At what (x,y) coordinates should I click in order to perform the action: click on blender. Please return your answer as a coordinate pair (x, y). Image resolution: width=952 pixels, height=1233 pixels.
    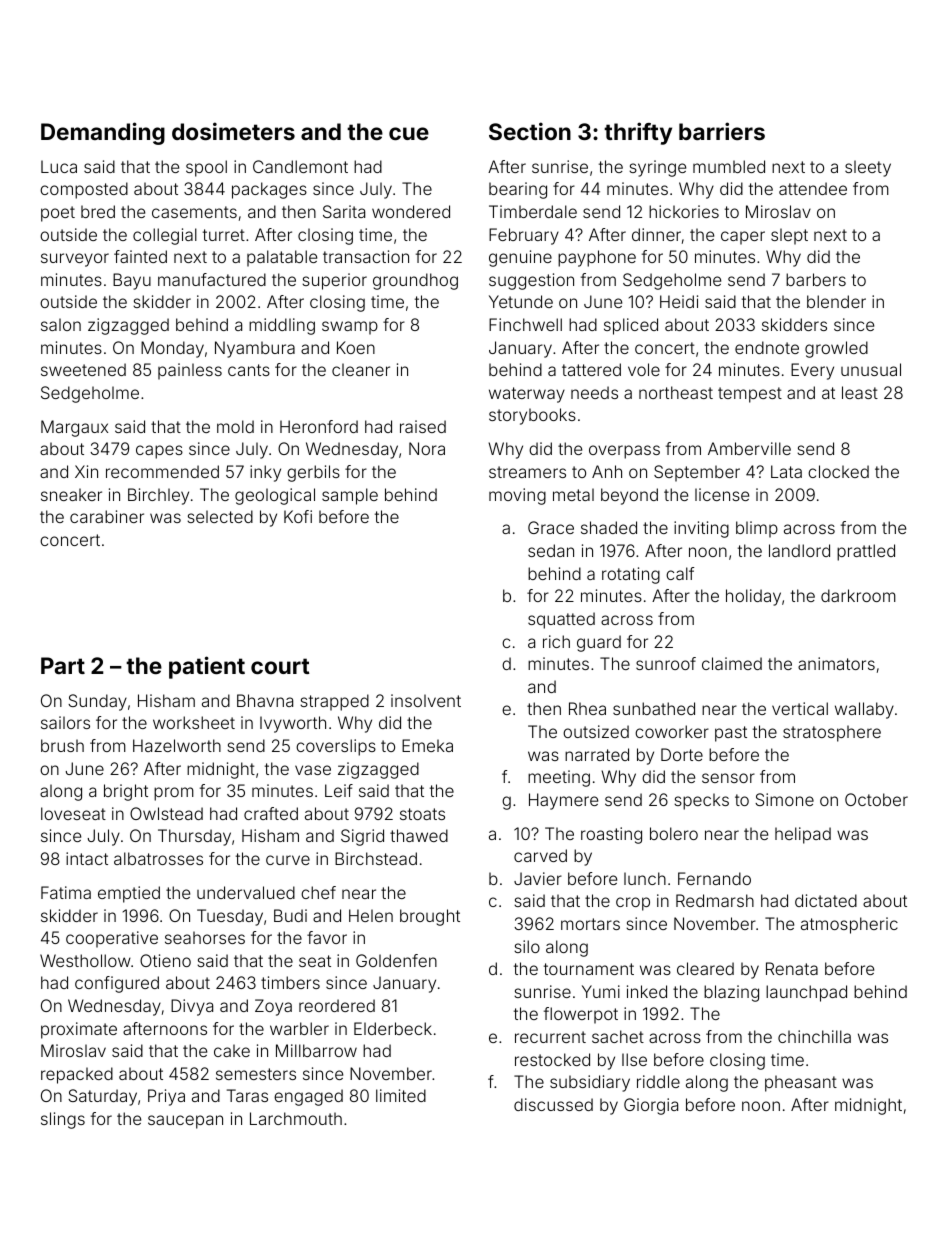
    Looking at the image, I should click on (836, 301).
